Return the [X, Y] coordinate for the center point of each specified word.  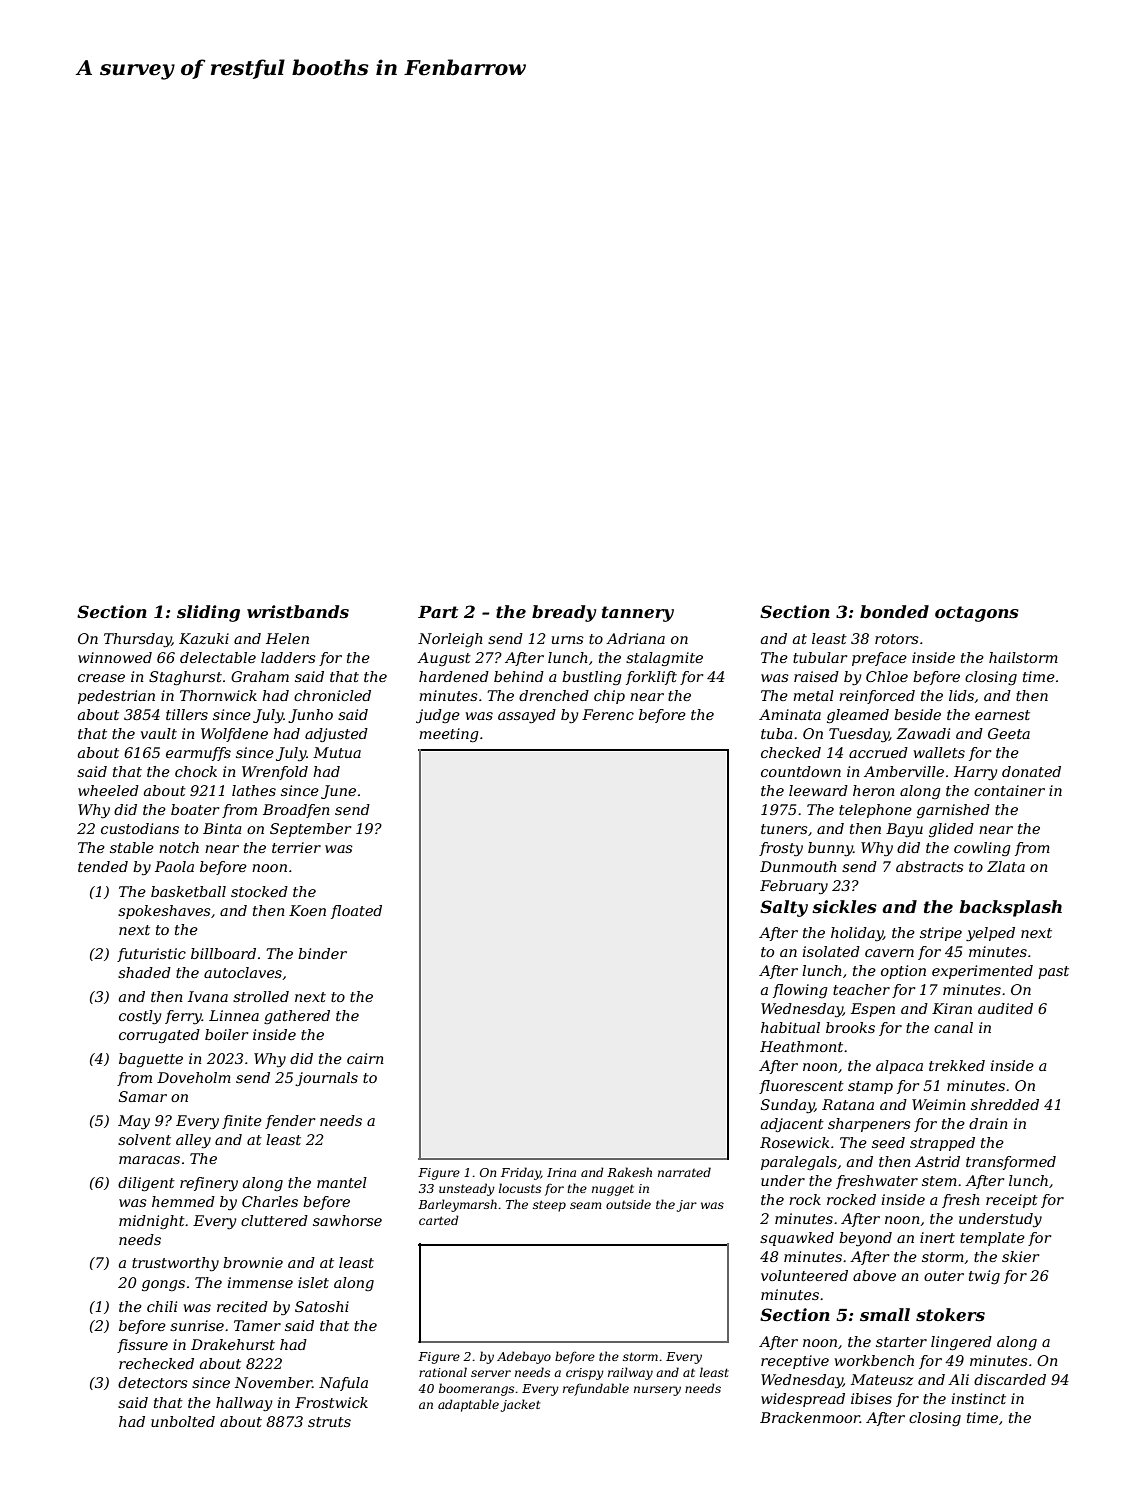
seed [888, 1142]
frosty [781, 849]
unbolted [183, 1421]
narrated [684, 1172]
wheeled [108, 790]
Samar [143, 1096]
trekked [957, 1065]
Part [438, 612]
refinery [209, 1184]
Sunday [788, 1106]
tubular [820, 657]
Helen [287, 638]
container [1009, 790]
